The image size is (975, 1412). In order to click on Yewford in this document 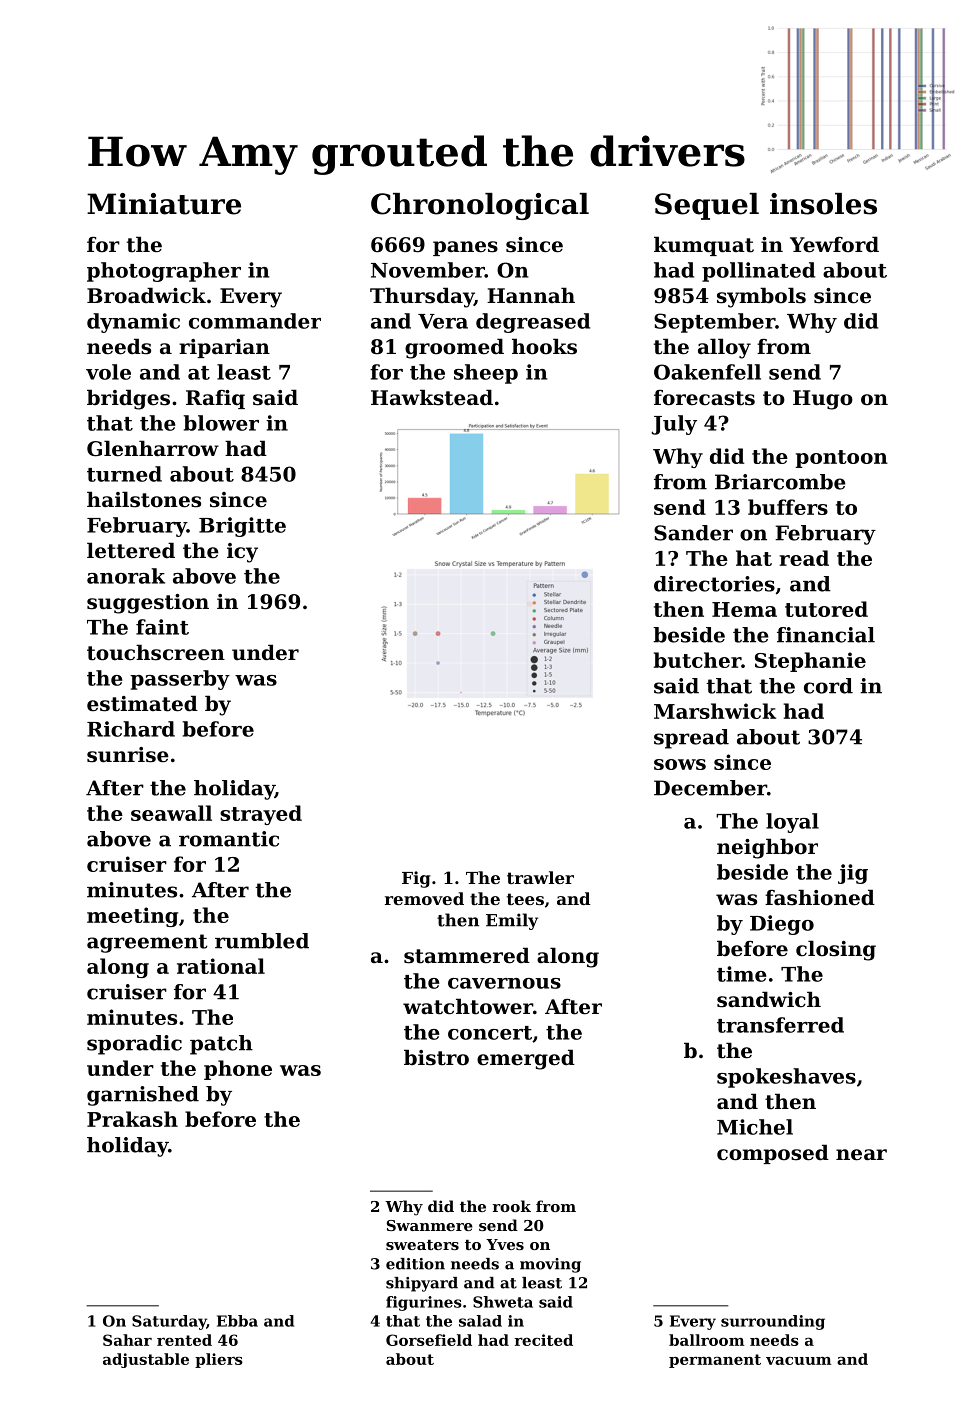, I will do `click(834, 244)`.
